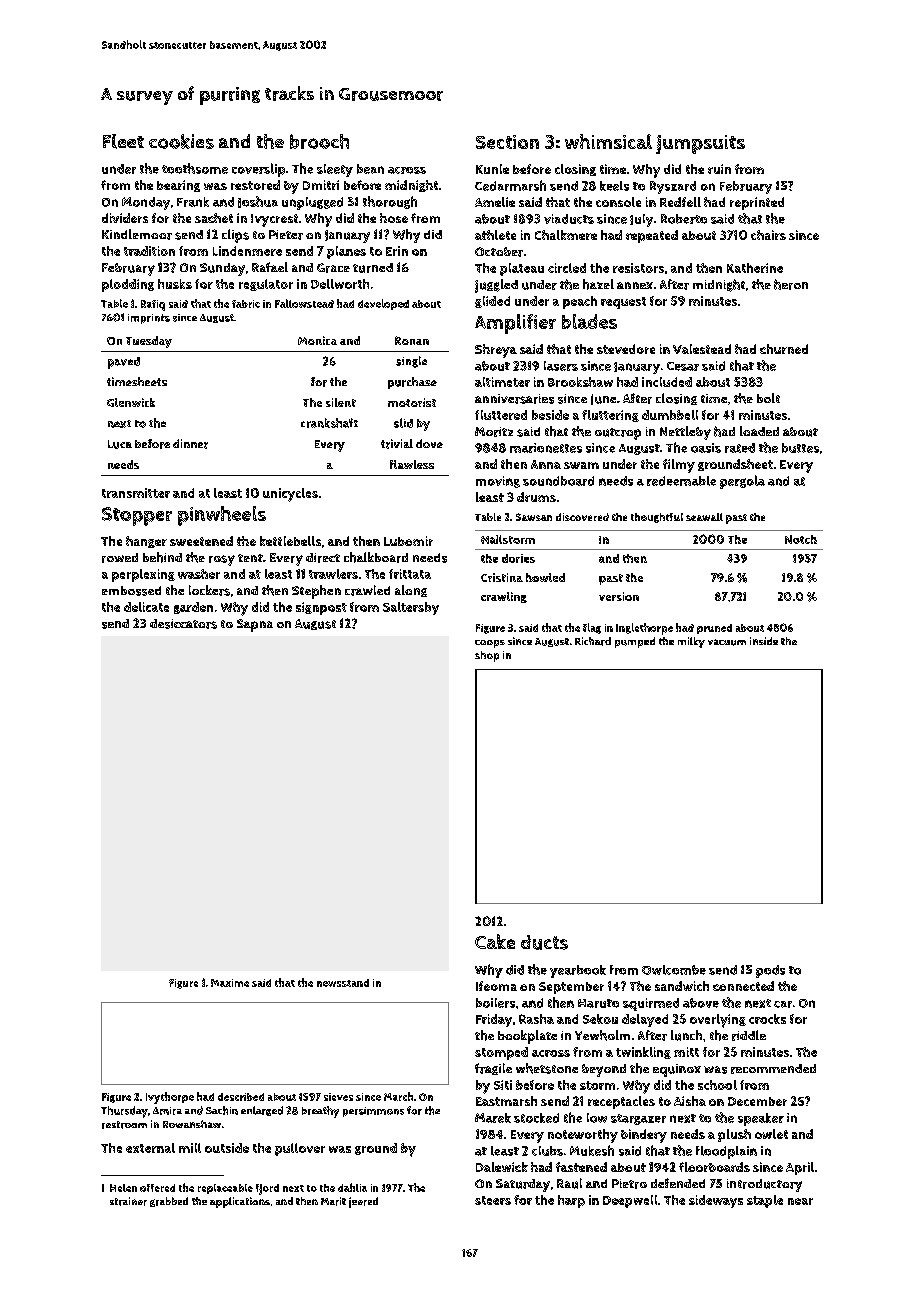 The width and height of the screenshot is (924, 1308). What do you see at coordinates (493, 1200) in the screenshot?
I see `steers` at bounding box center [493, 1200].
